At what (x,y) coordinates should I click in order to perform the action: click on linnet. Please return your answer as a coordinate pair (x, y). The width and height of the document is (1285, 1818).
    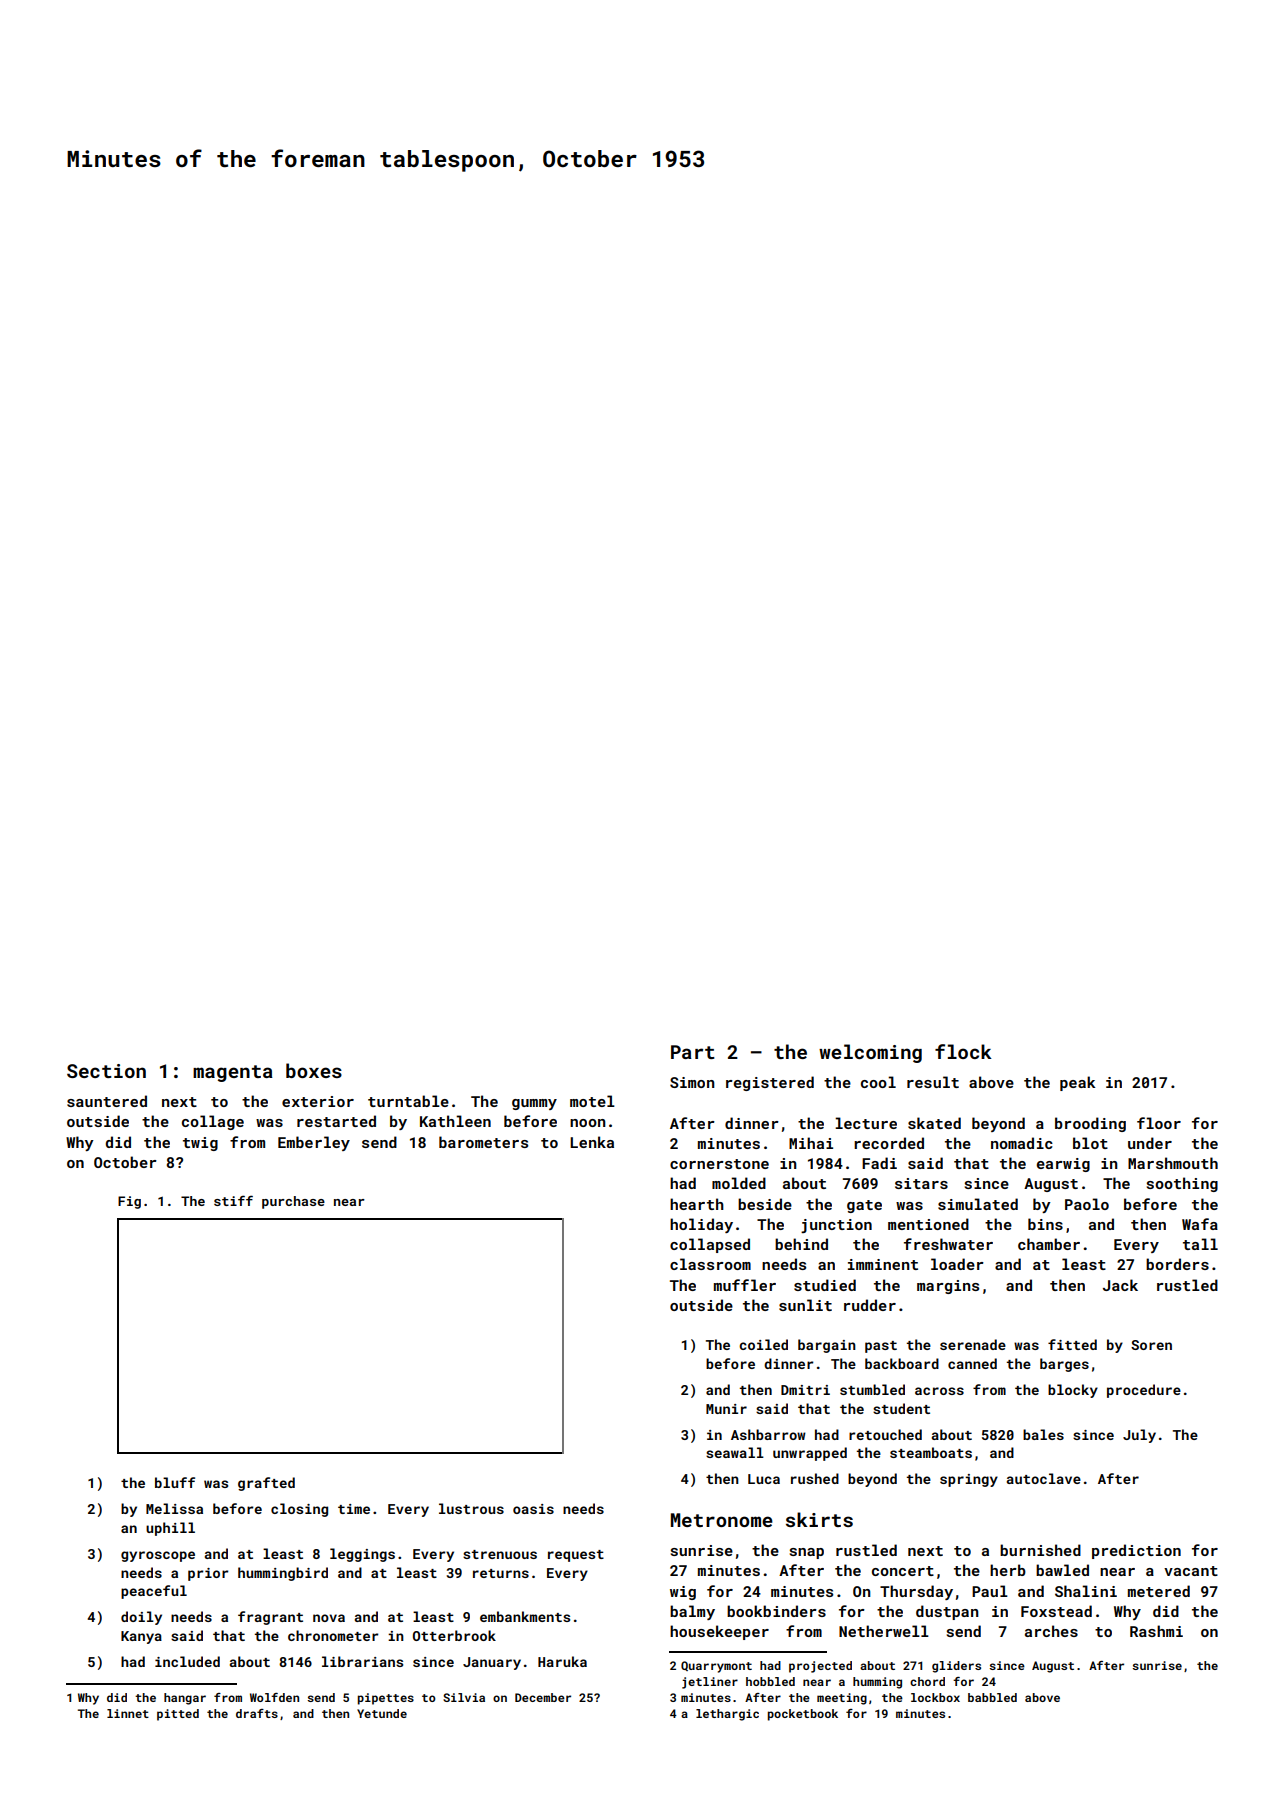
    Looking at the image, I should click on (128, 1713).
